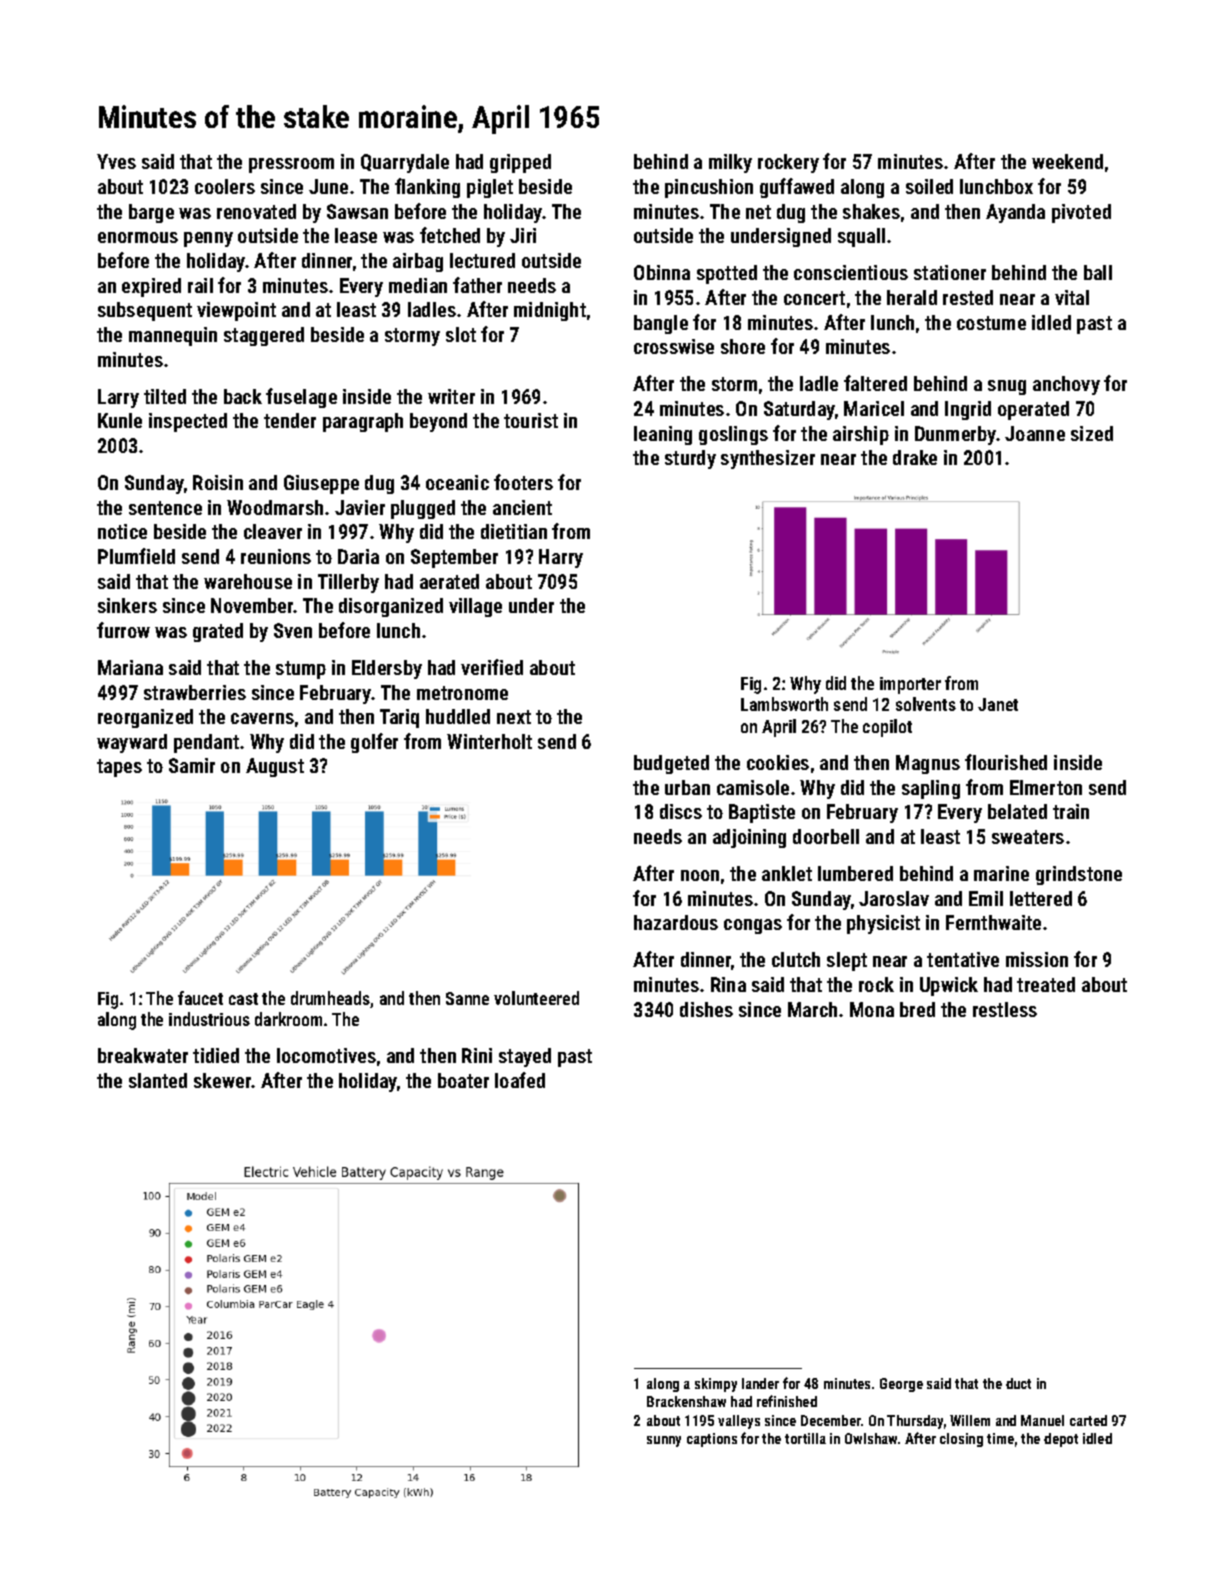 This document has width=1227, height=1588. I want to click on verified, so click(492, 667).
